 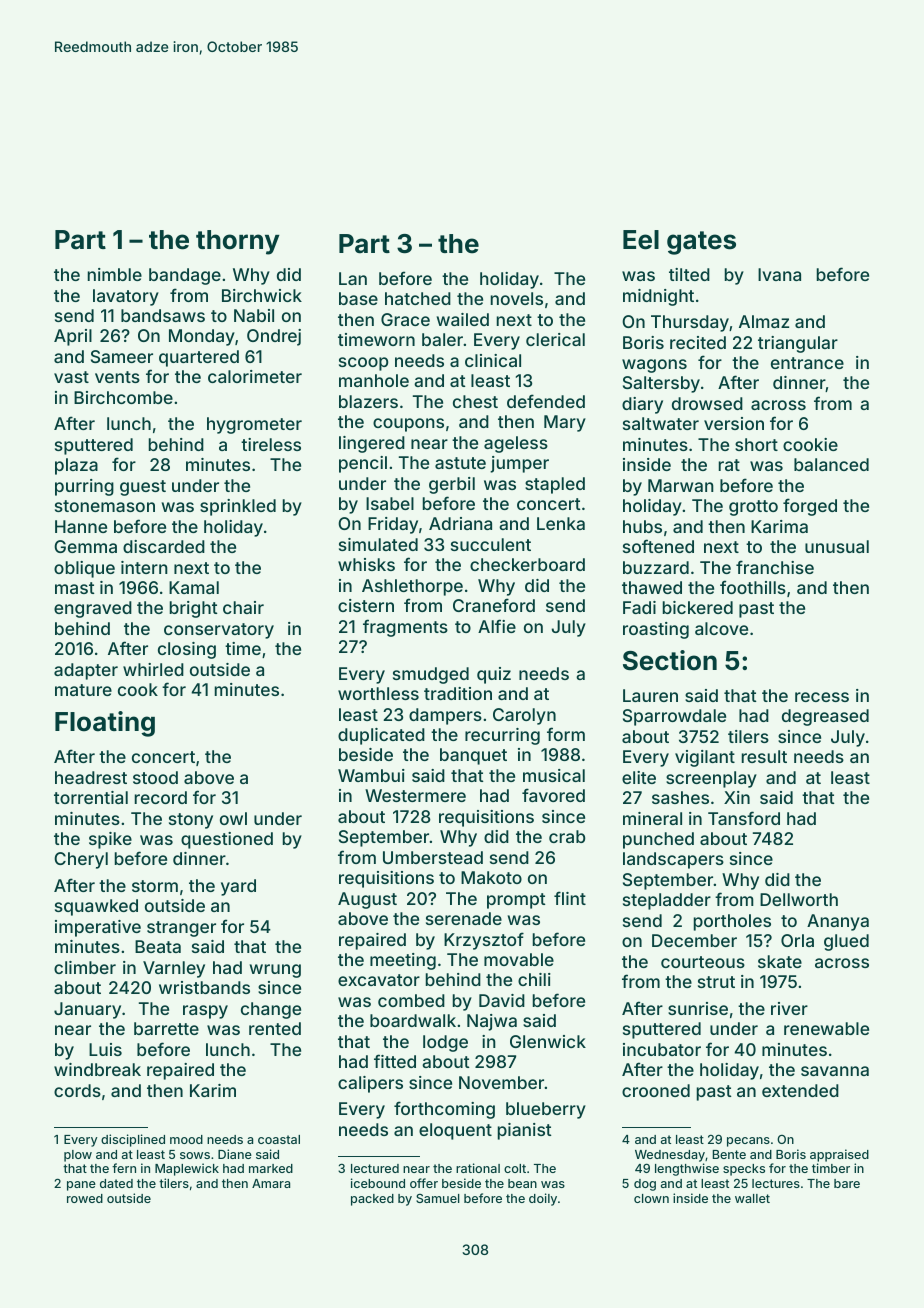 I want to click on wailed, so click(x=463, y=319).
